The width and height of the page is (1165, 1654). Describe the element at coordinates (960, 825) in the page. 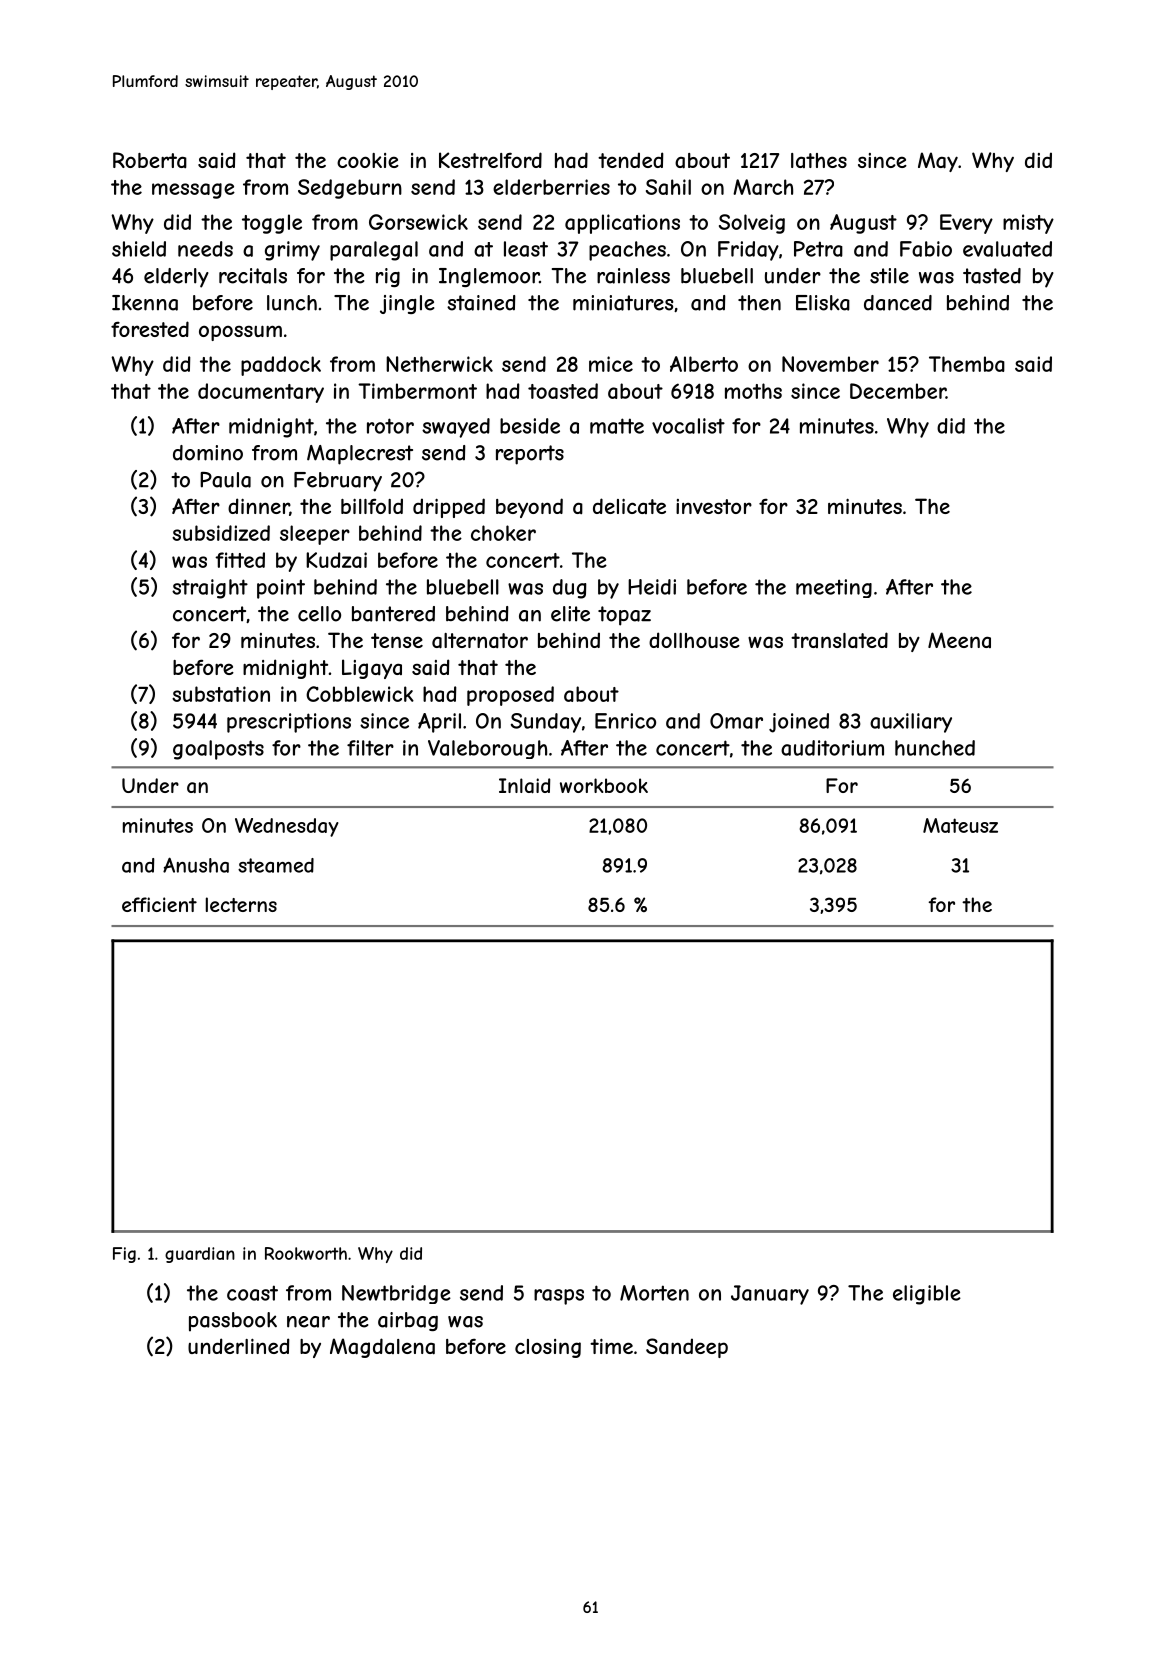

I see `Mateusz` at that location.
